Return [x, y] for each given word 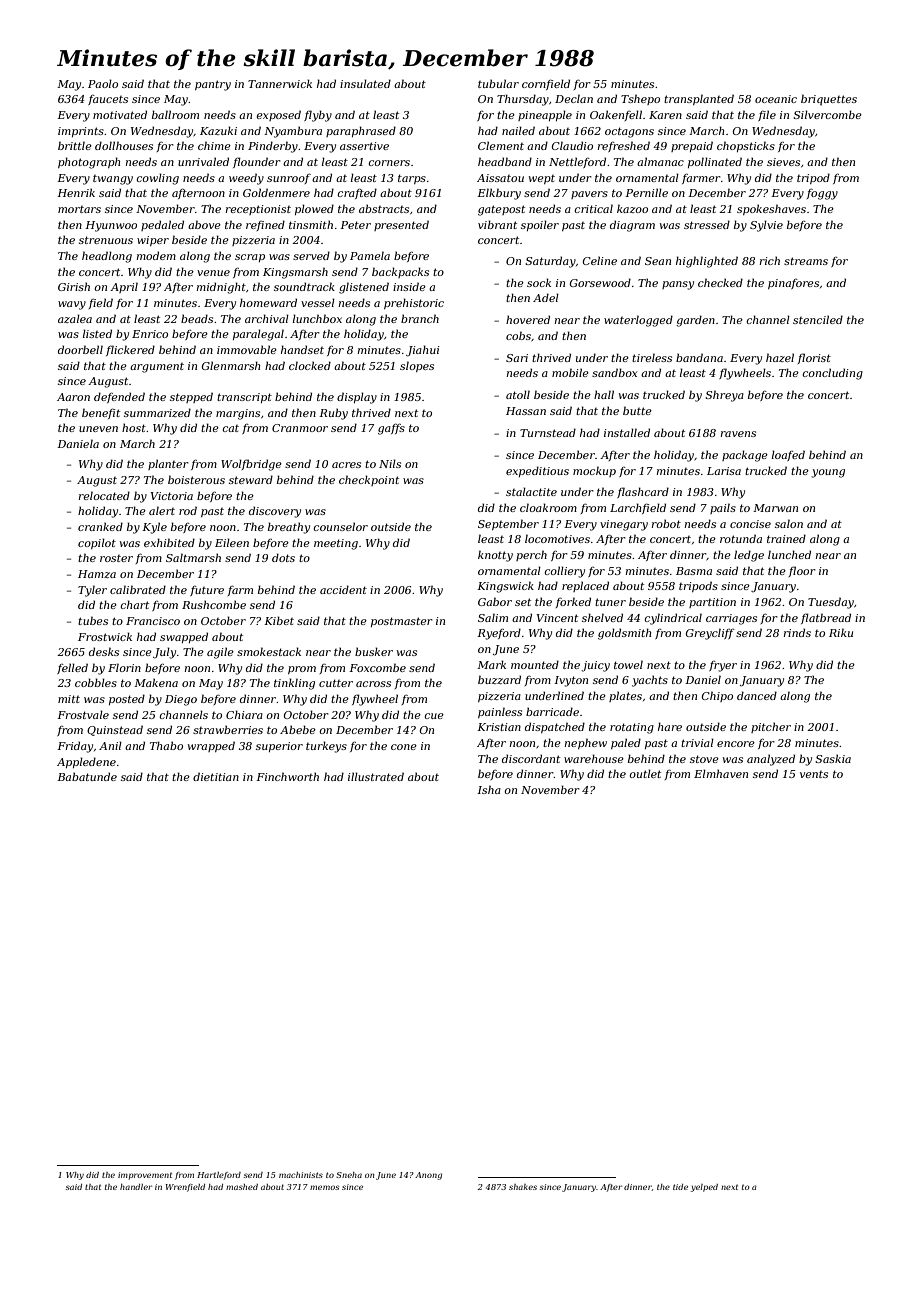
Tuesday [831, 603]
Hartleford [219, 1176]
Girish [74, 286]
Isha [489, 789]
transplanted [699, 99]
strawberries [228, 729]
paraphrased [361, 131]
